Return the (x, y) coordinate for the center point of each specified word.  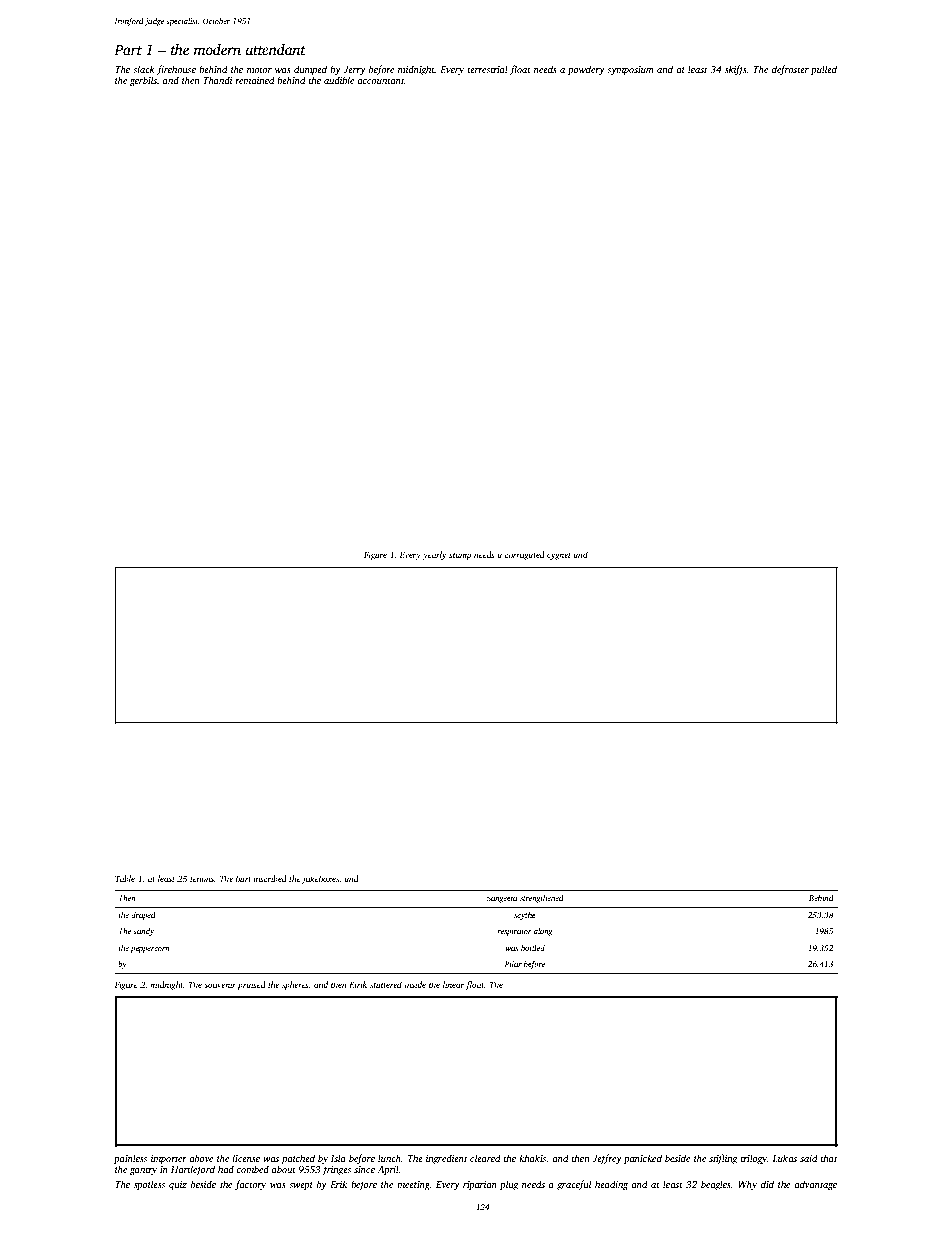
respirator (514, 932)
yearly (434, 555)
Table (125, 878)
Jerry (354, 71)
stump (460, 556)
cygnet (559, 556)
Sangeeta (501, 899)
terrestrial (488, 69)
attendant (275, 49)
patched (298, 1159)
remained (255, 80)
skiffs (736, 70)
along (543, 932)
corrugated (525, 555)
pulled (824, 70)
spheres (295, 985)
